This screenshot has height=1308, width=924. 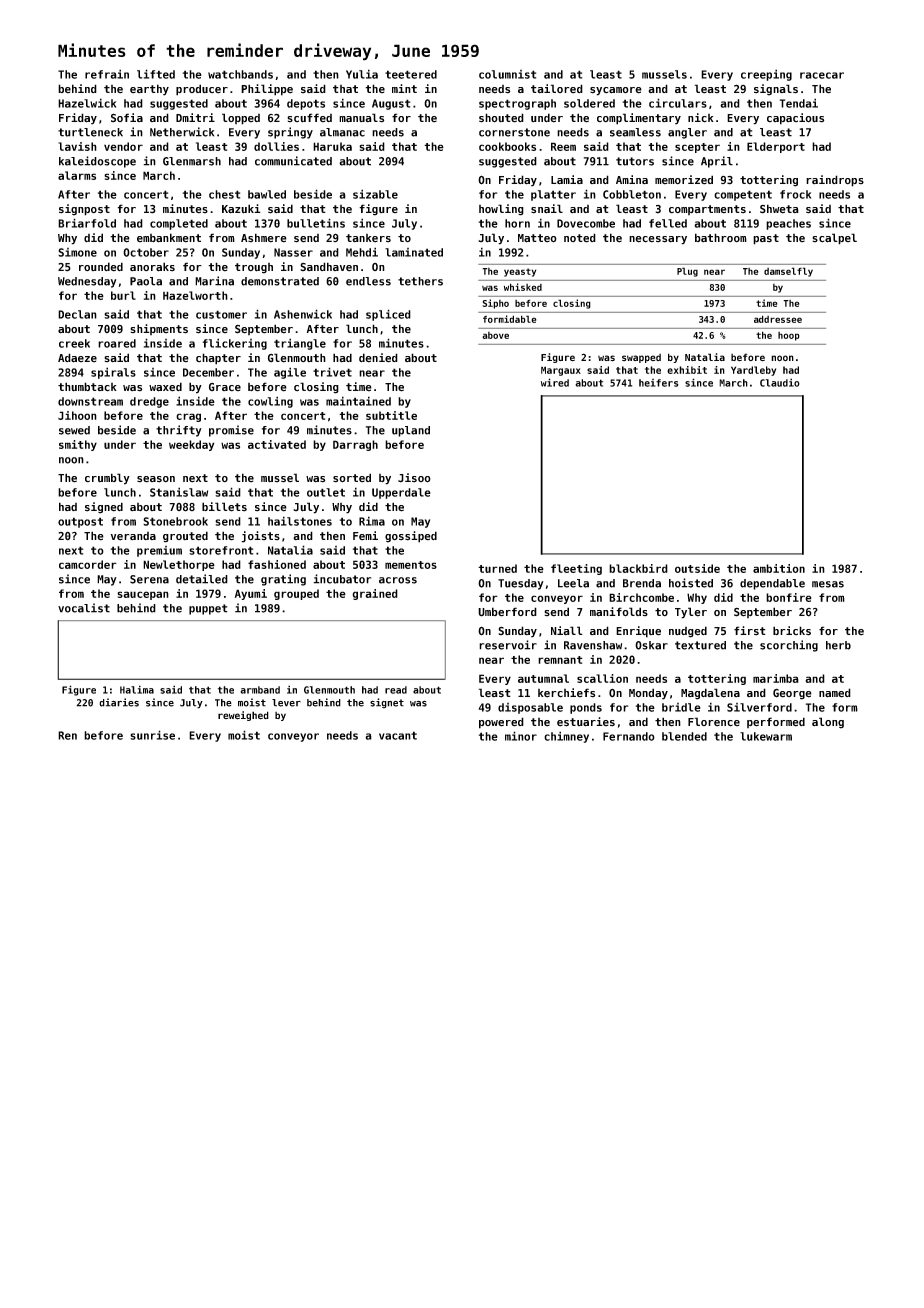 What do you see at coordinates (780, 382) in the screenshot?
I see `Claudio` at bounding box center [780, 382].
